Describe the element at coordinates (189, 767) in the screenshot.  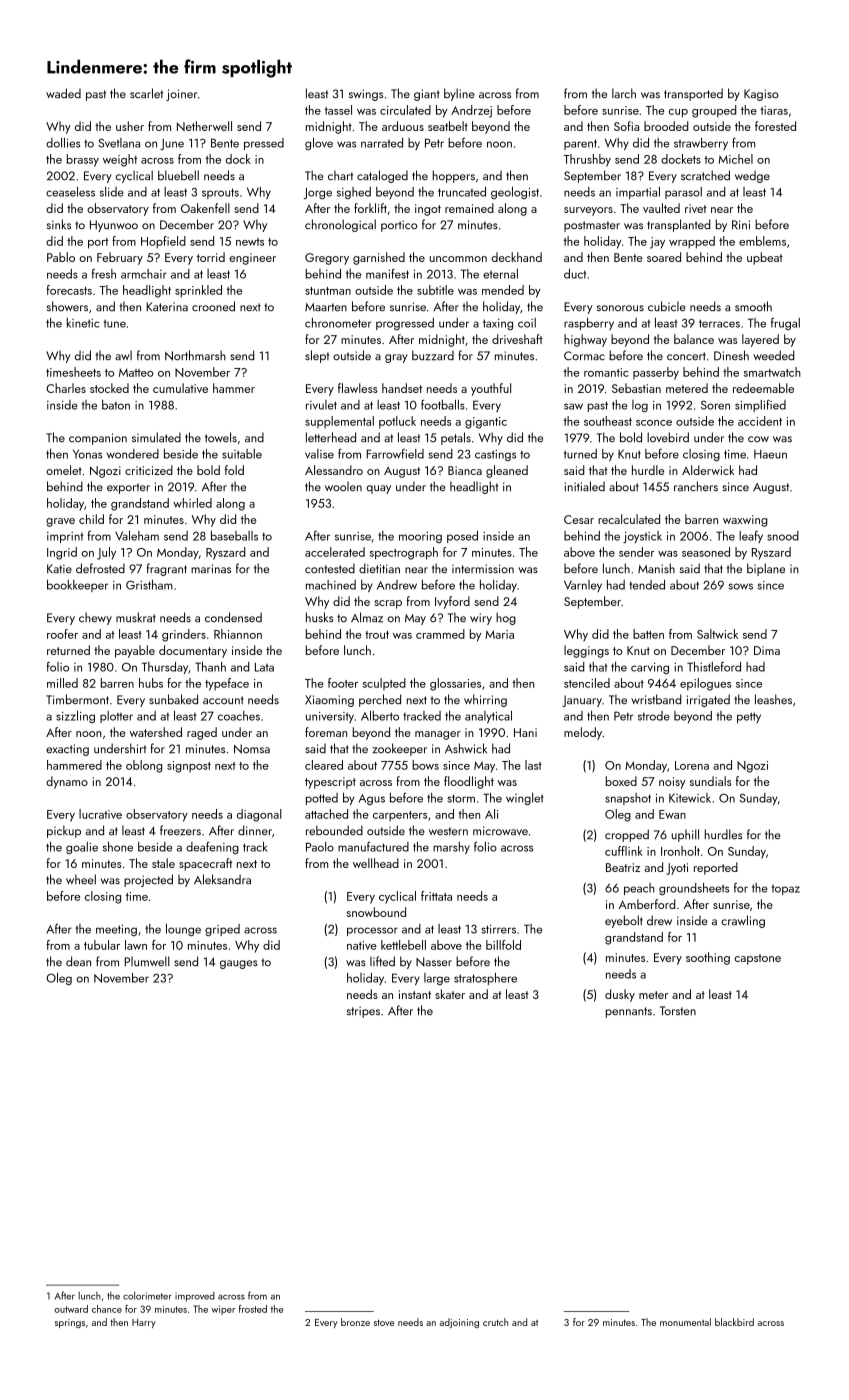
I see `signpost` at that location.
